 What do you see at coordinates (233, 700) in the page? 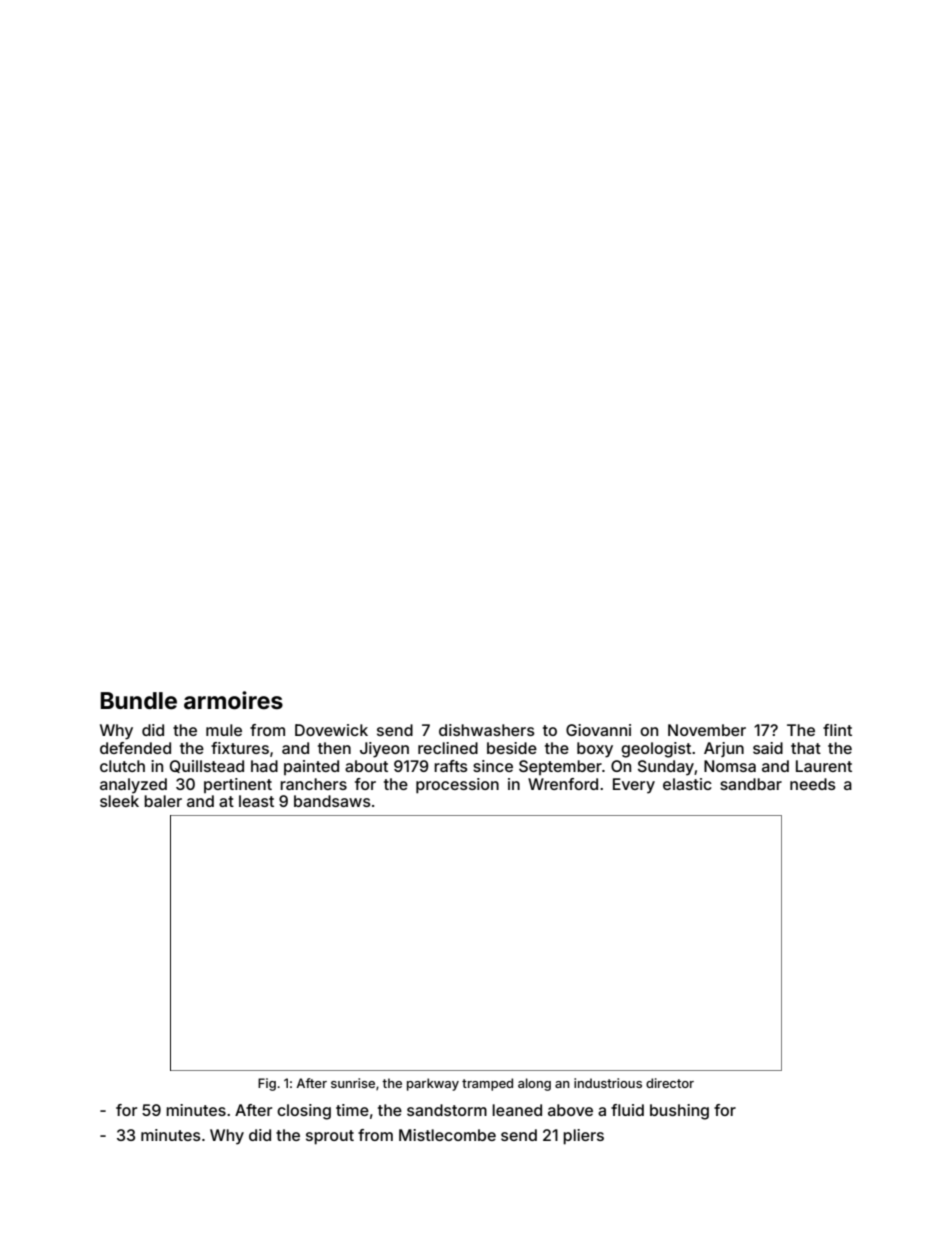
I see `armoires` at bounding box center [233, 700].
